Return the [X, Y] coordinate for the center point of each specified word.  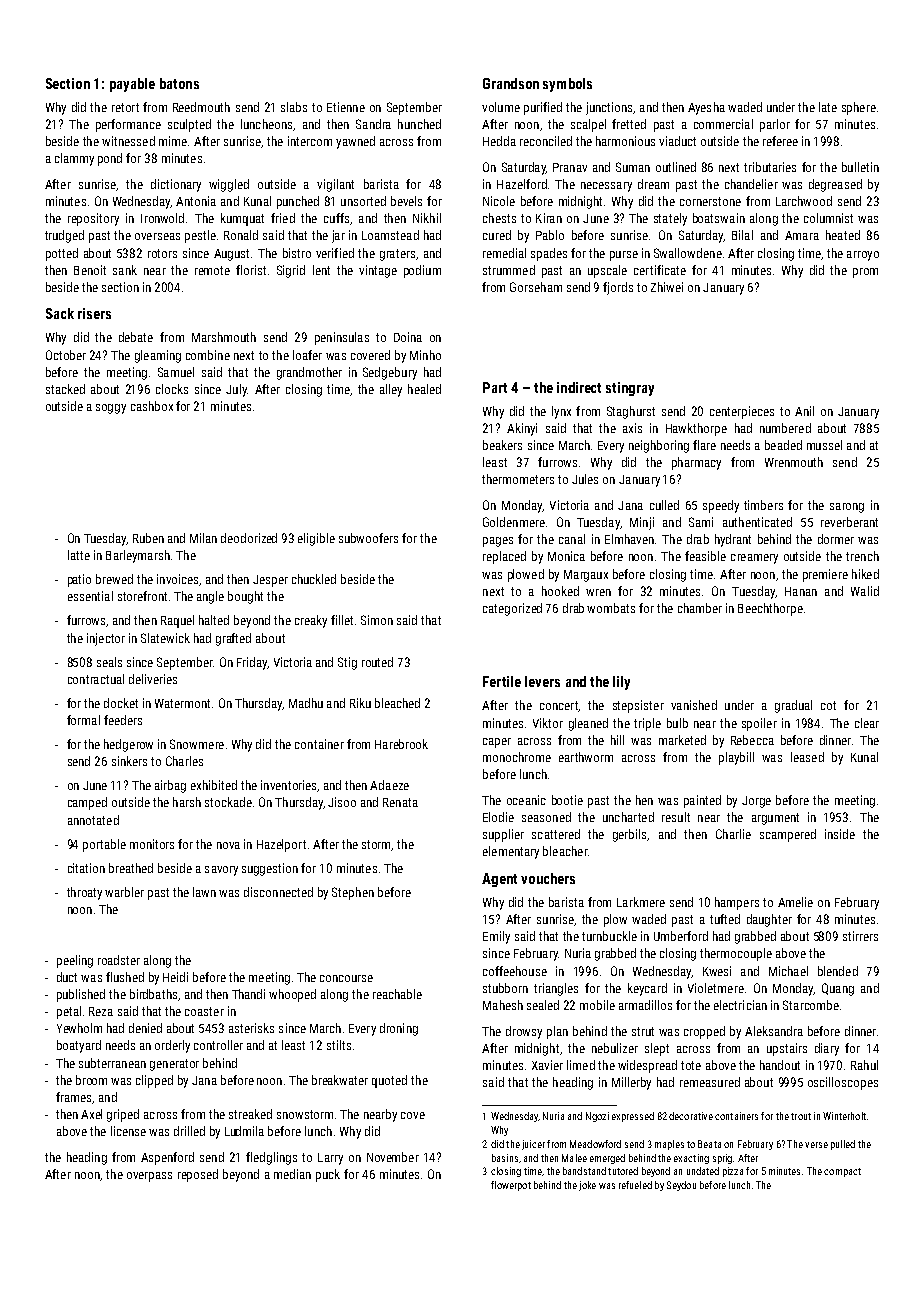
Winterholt [844, 1116]
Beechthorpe [770, 609]
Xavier [547, 1065]
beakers [502, 445]
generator [174, 1065]
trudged [64, 236]
